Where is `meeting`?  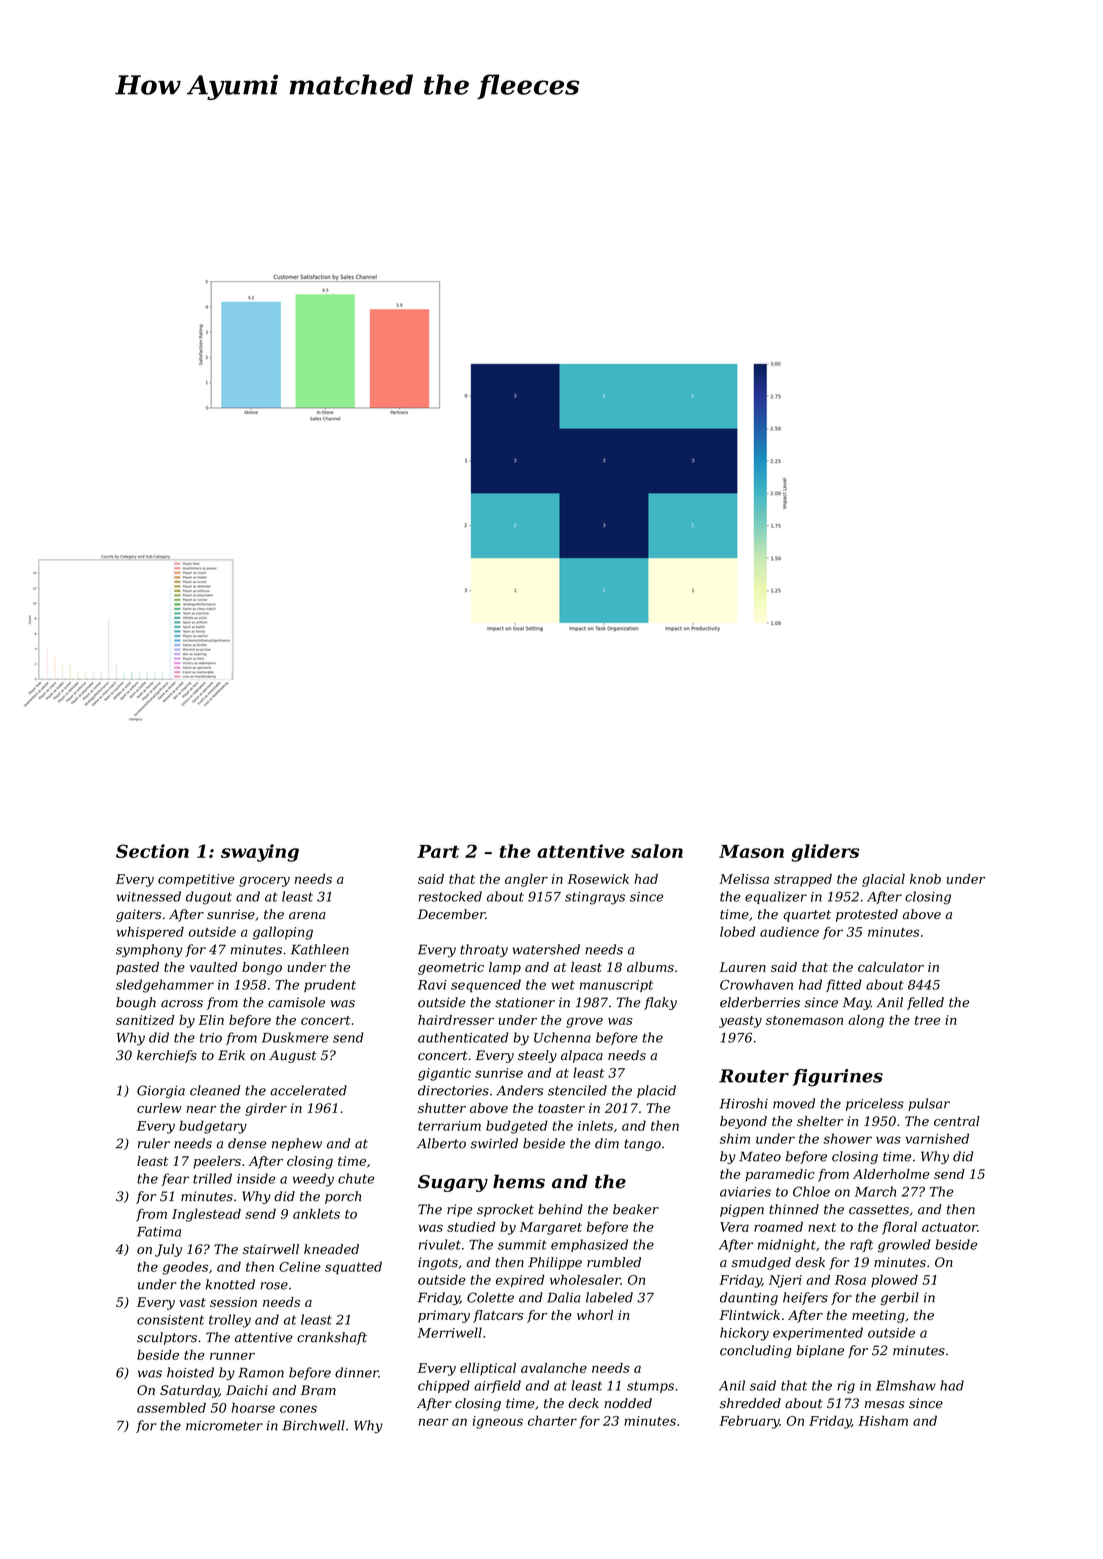 meeting is located at coordinates (878, 1316).
